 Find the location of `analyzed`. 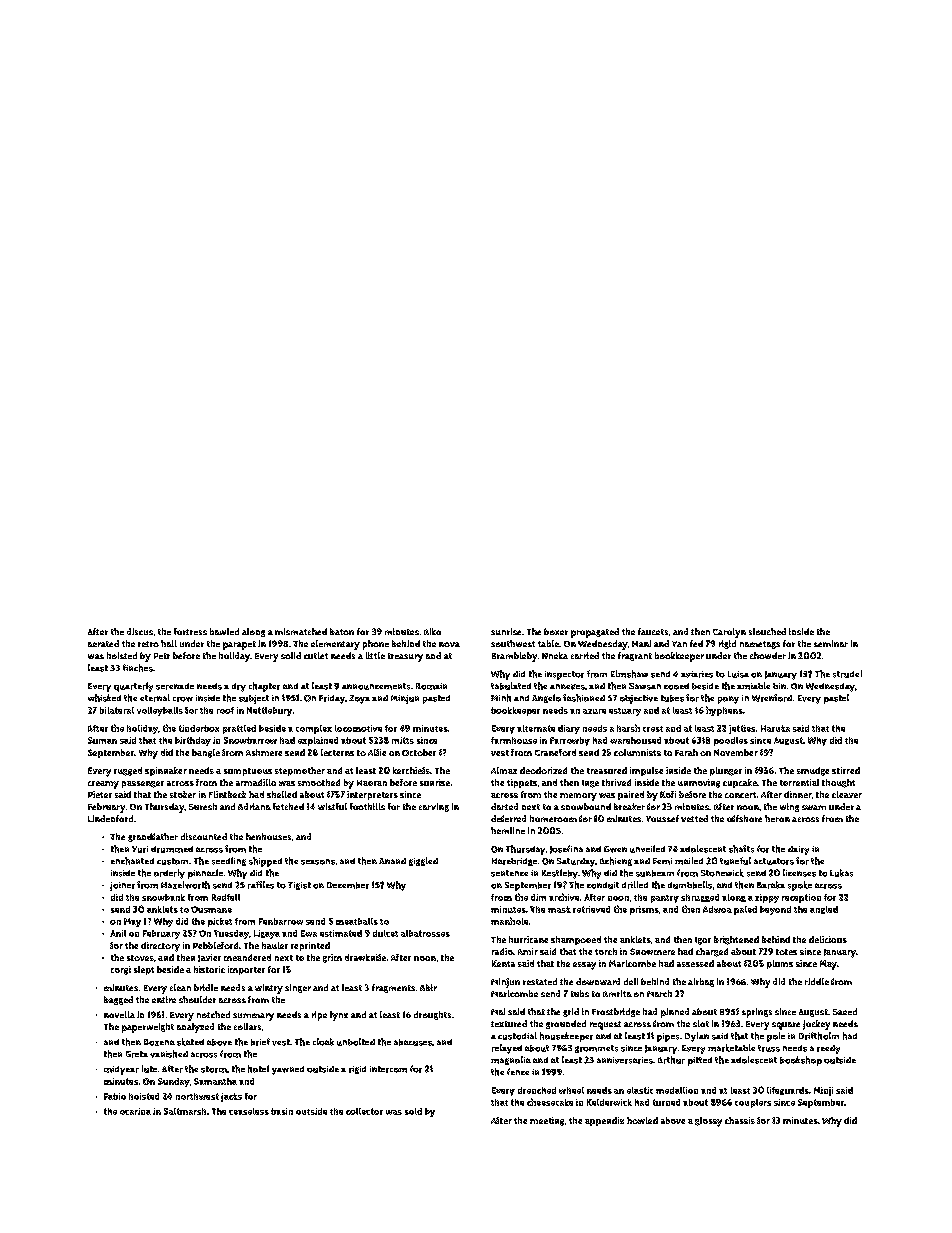

analyzed is located at coordinates (195, 1028).
